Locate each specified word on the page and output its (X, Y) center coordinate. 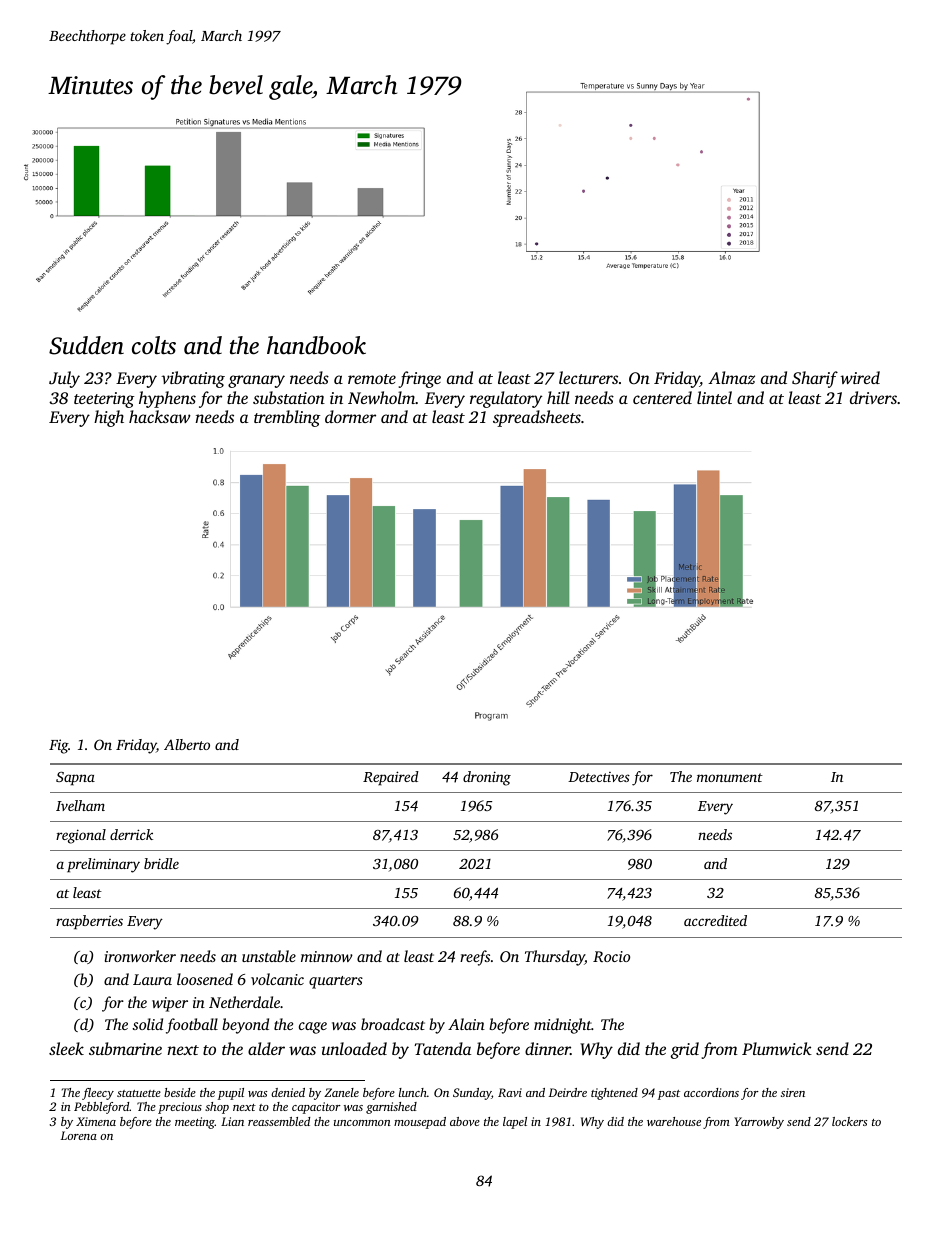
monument (730, 777)
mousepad (420, 1123)
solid (147, 1024)
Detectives (599, 777)
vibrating (193, 379)
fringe (420, 379)
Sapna (75, 779)
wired (860, 377)
